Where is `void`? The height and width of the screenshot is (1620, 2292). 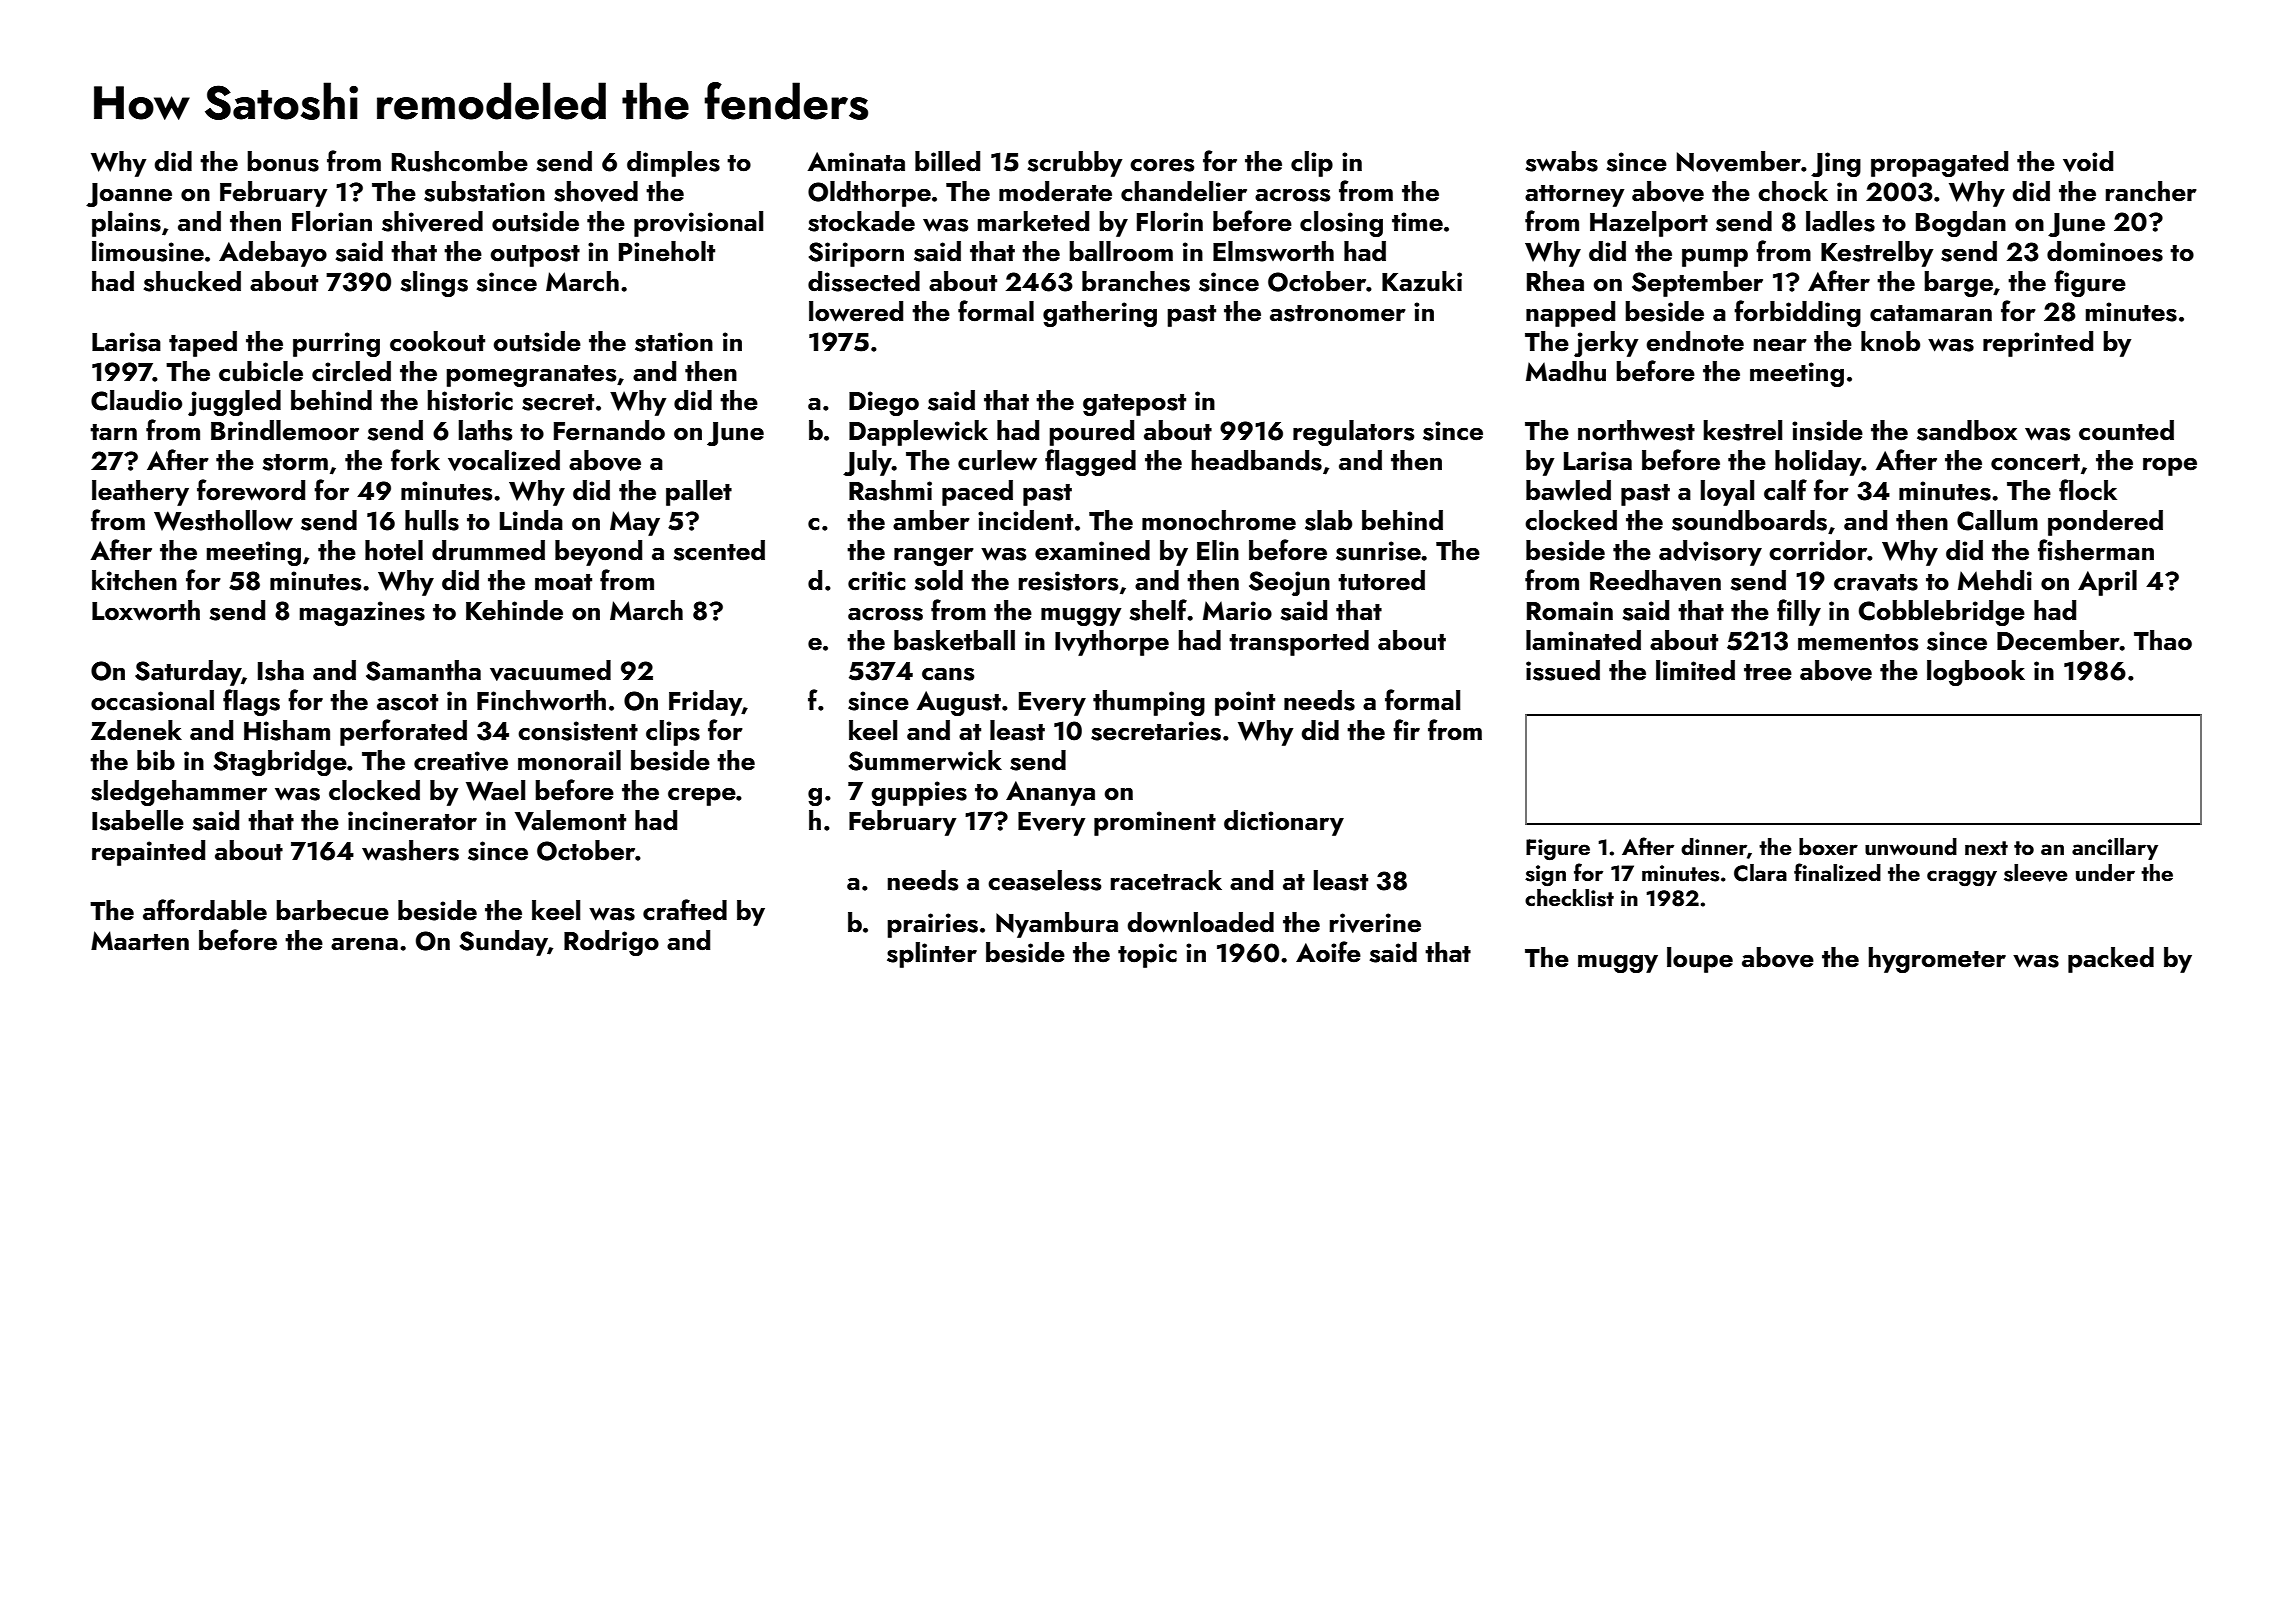 void is located at coordinates (2088, 161).
